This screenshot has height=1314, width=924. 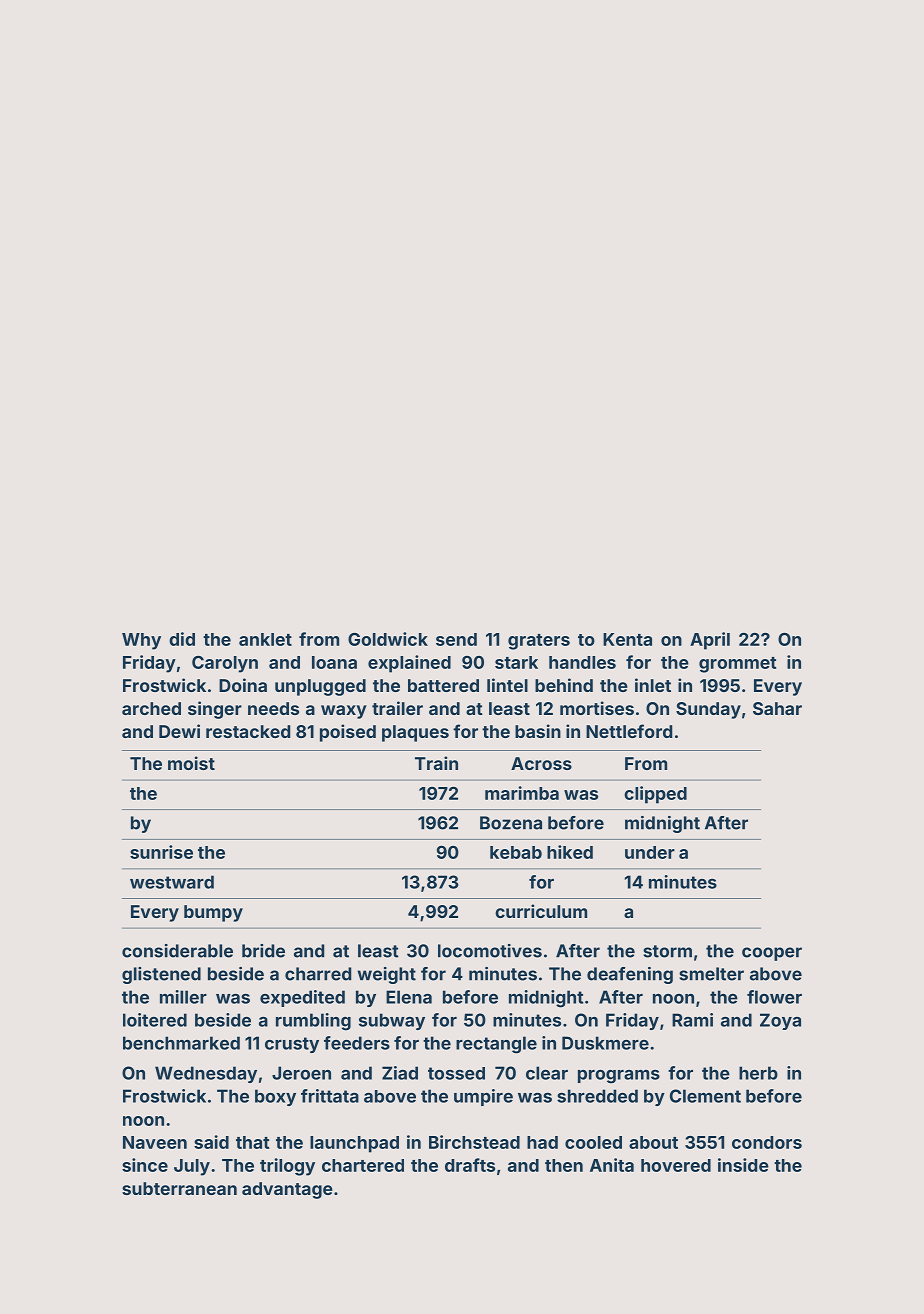 I want to click on clipped, so click(x=655, y=795).
